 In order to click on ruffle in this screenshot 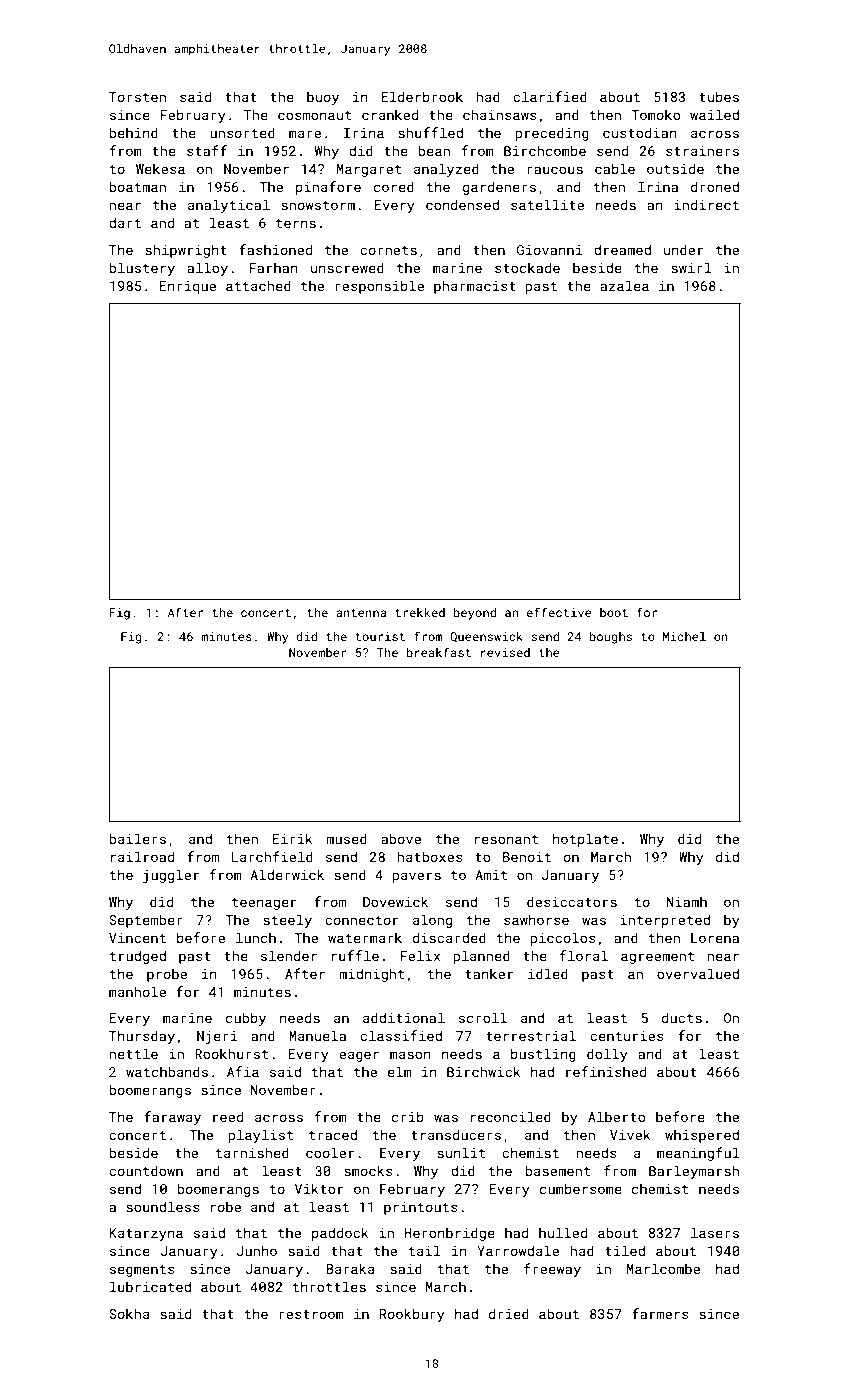, I will do `click(355, 955)`.
